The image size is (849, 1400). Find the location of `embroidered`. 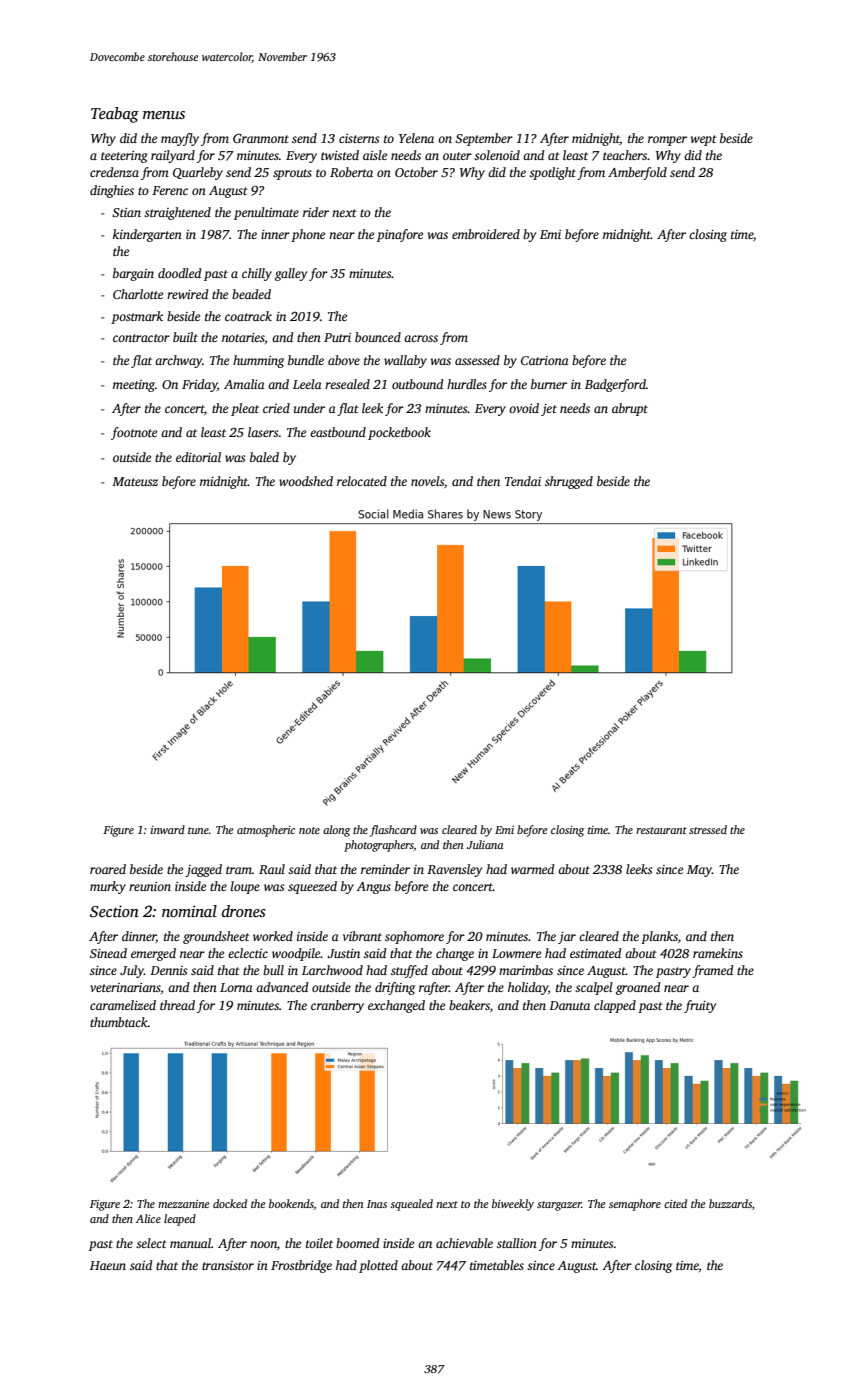

embroidered is located at coordinates (486, 234).
